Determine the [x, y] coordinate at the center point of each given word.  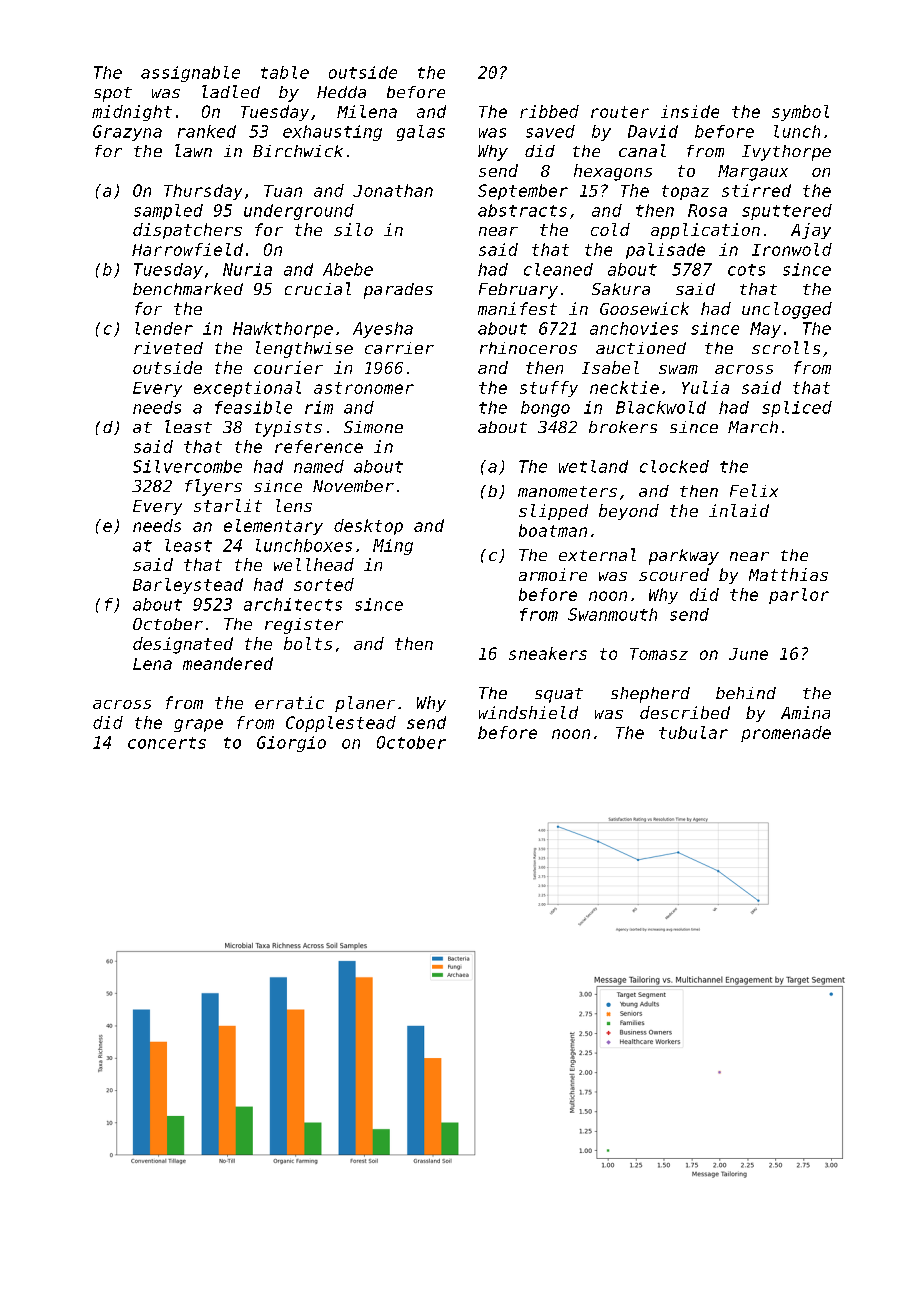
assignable [190, 74]
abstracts [522, 210]
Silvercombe [187, 466]
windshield [528, 712]
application [705, 231]
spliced [797, 409]
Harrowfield [187, 249]
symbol [800, 113]
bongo [545, 409]
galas [421, 133]
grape [198, 725]
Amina [805, 712]
